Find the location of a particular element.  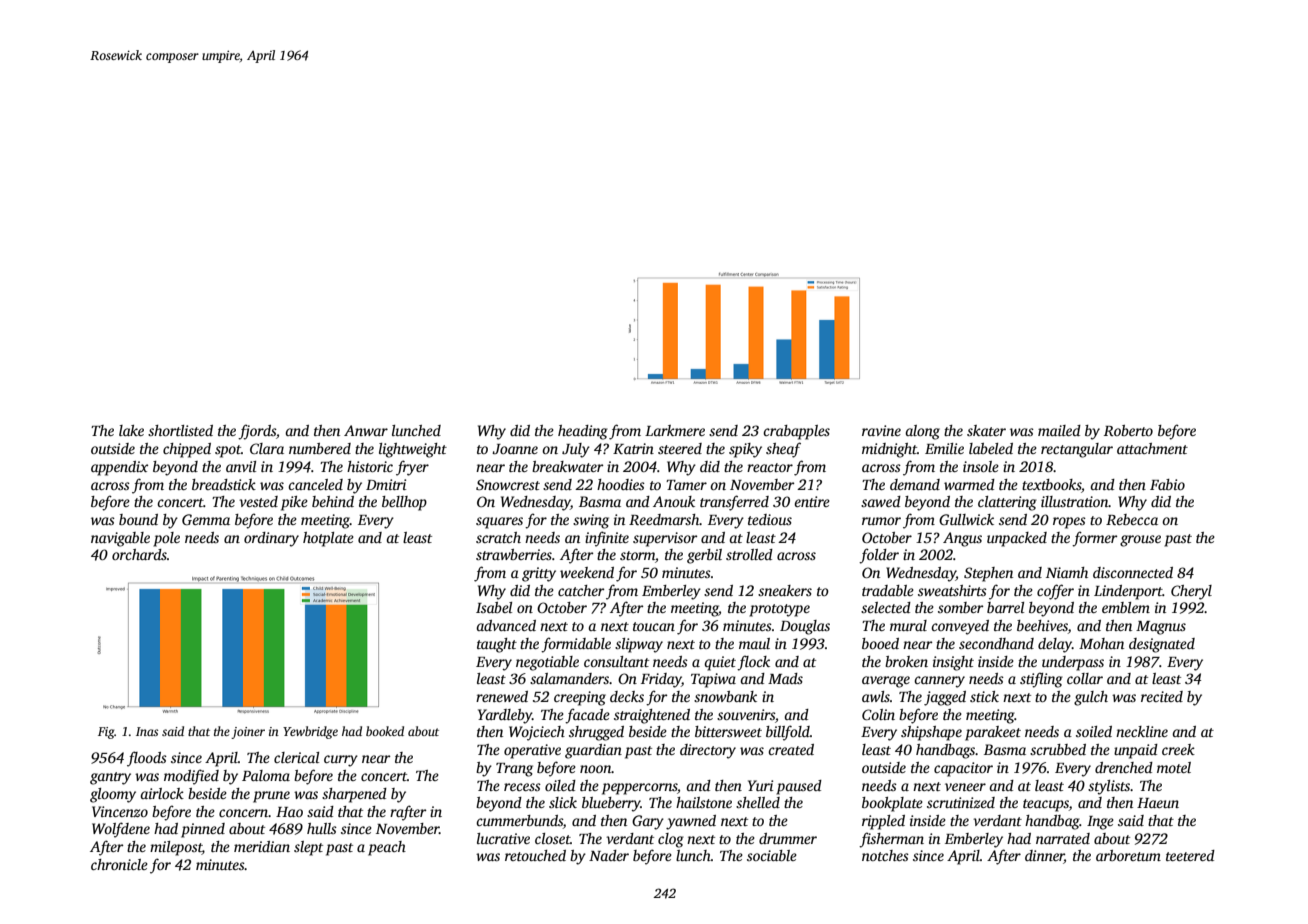

retouched is located at coordinates (535, 855).
